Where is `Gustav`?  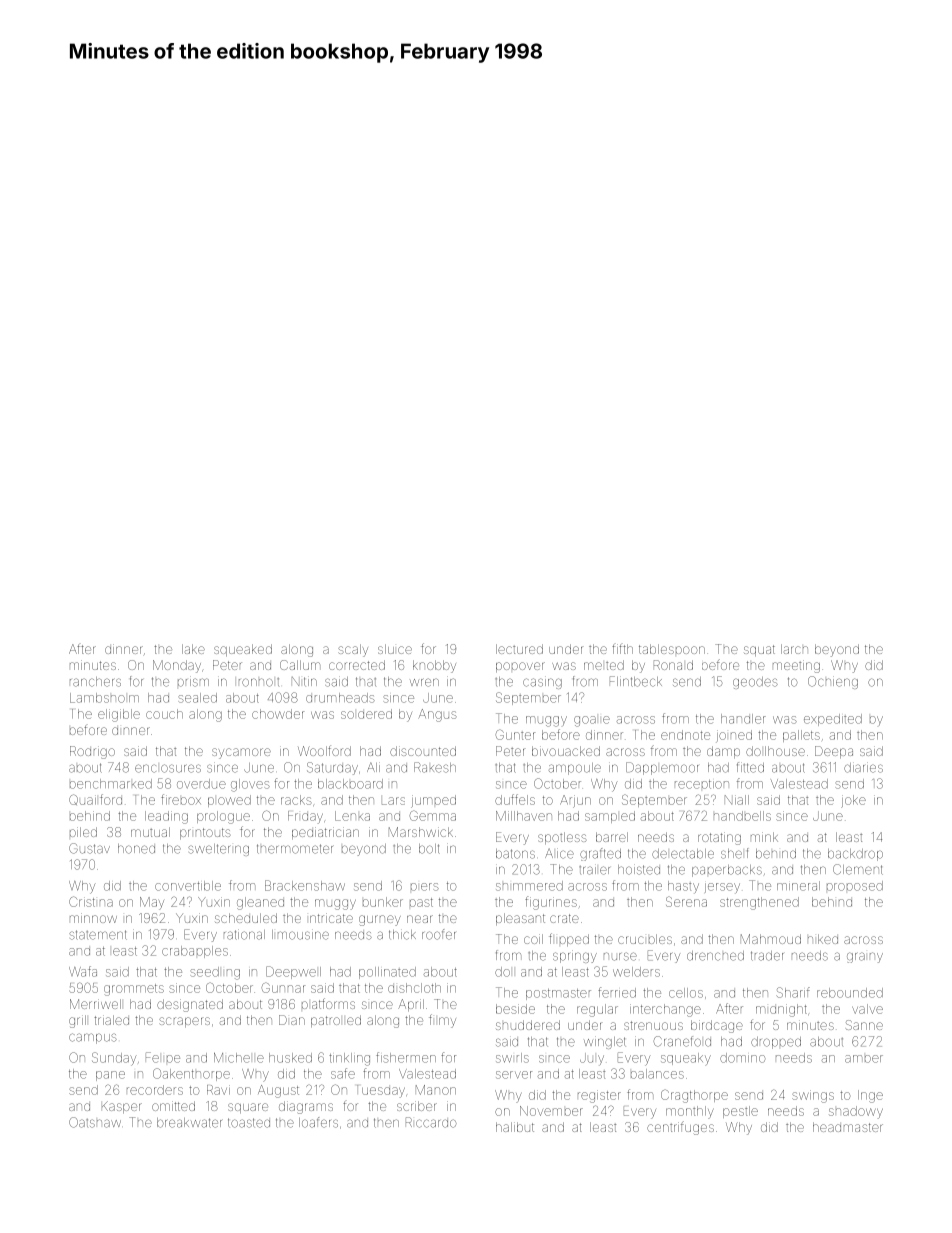 Gustav is located at coordinates (89, 848).
